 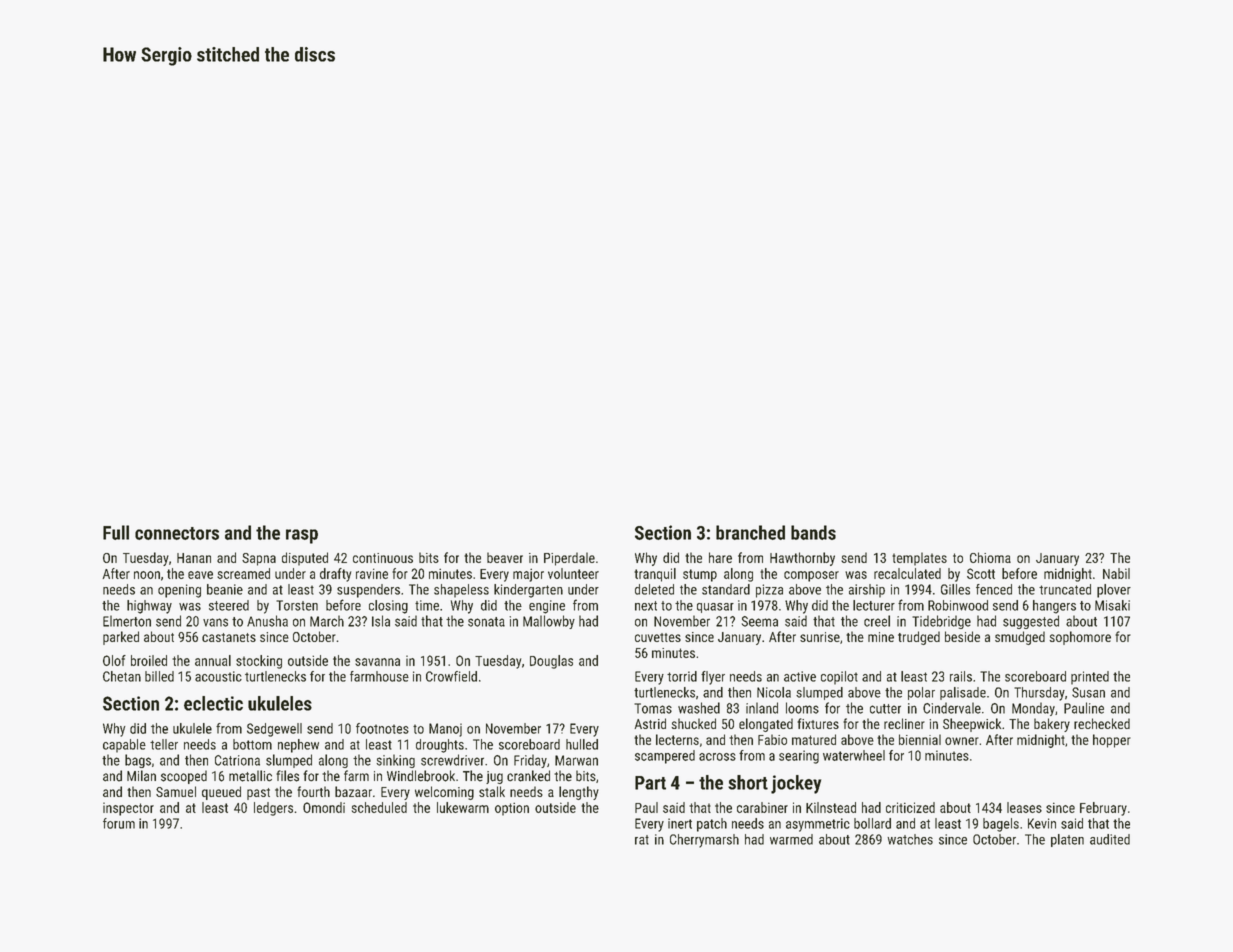 What do you see at coordinates (259, 559) in the document?
I see `Sapna` at bounding box center [259, 559].
